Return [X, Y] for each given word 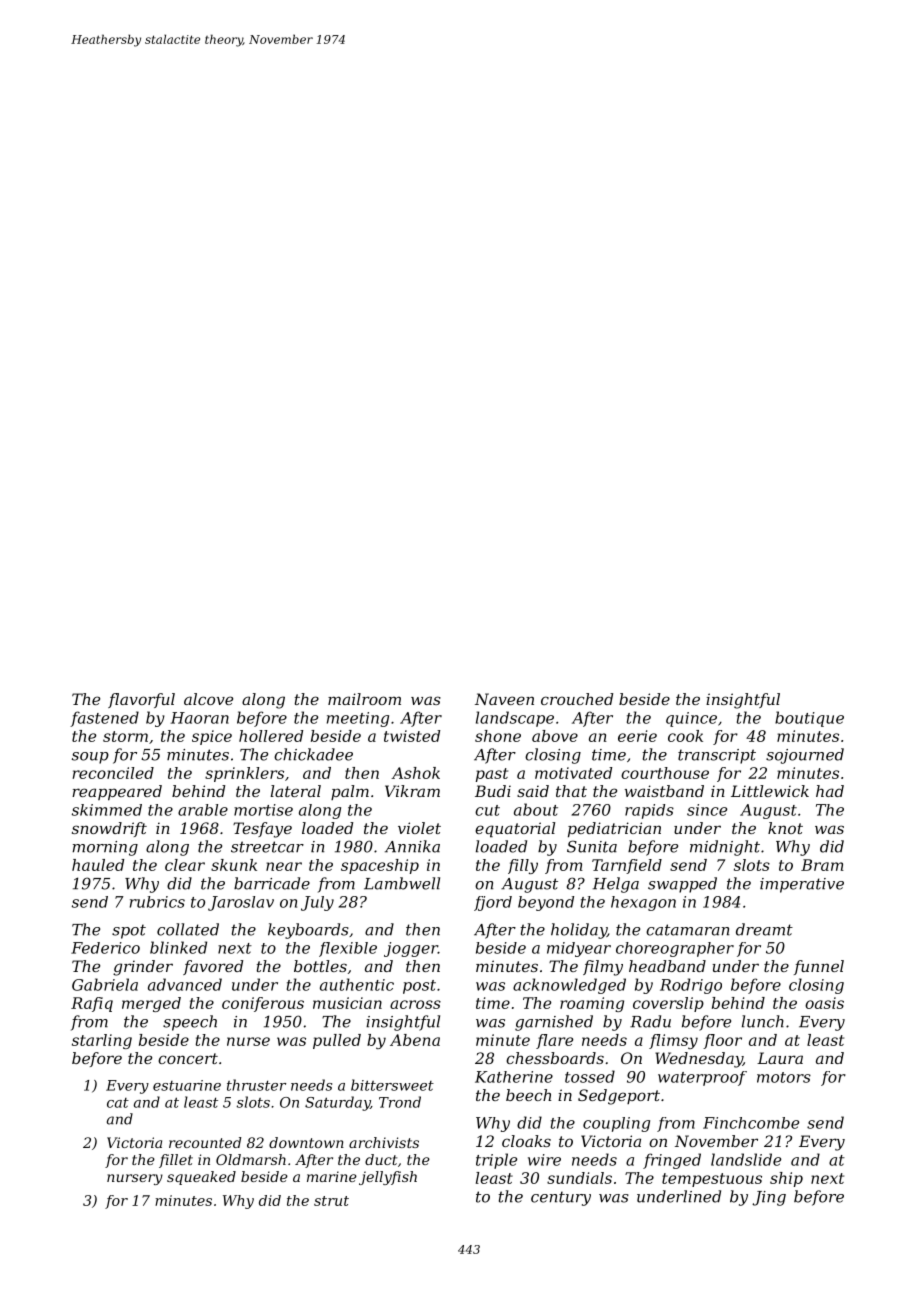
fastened [104, 719]
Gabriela [105, 984]
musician [347, 1003]
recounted [205, 1142]
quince [691, 719]
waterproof [702, 1078]
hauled [98, 865]
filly [523, 866]
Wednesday [699, 1060]
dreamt [764, 929]
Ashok [415, 773]
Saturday [337, 1103]
